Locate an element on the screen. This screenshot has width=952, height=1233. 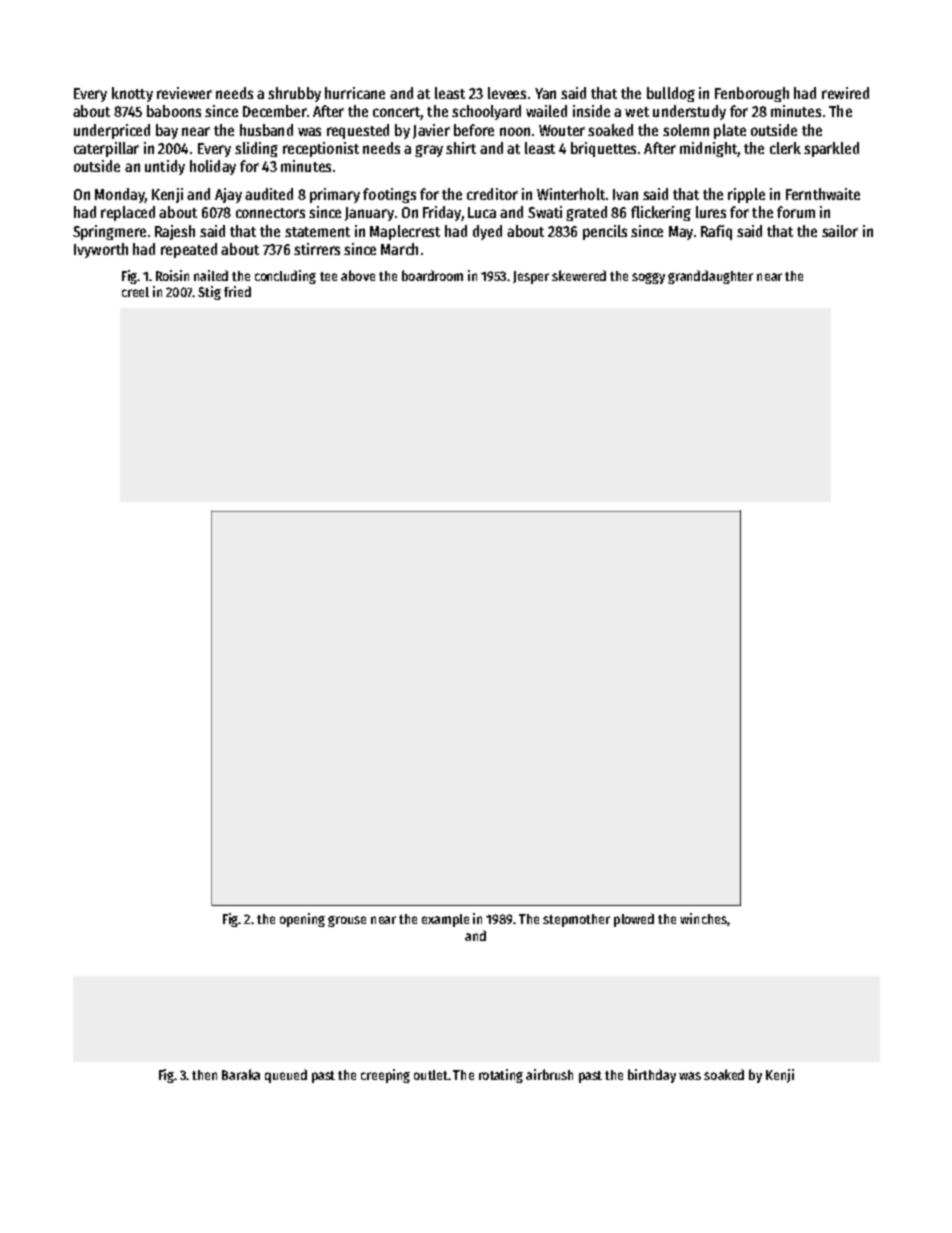
opening is located at coordinates (302, 920).
